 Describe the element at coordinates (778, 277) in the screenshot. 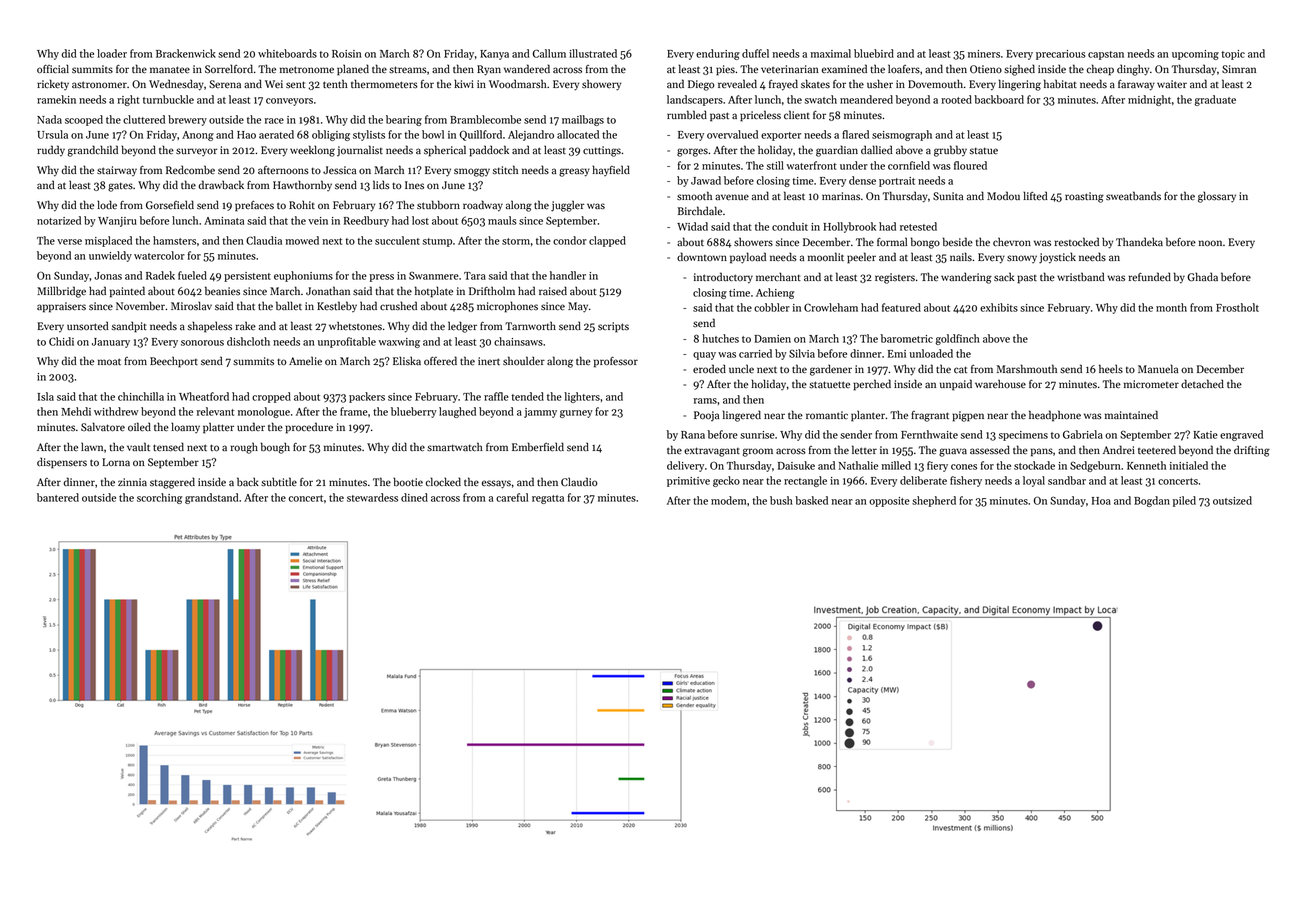

I see `merchant` at that location.
